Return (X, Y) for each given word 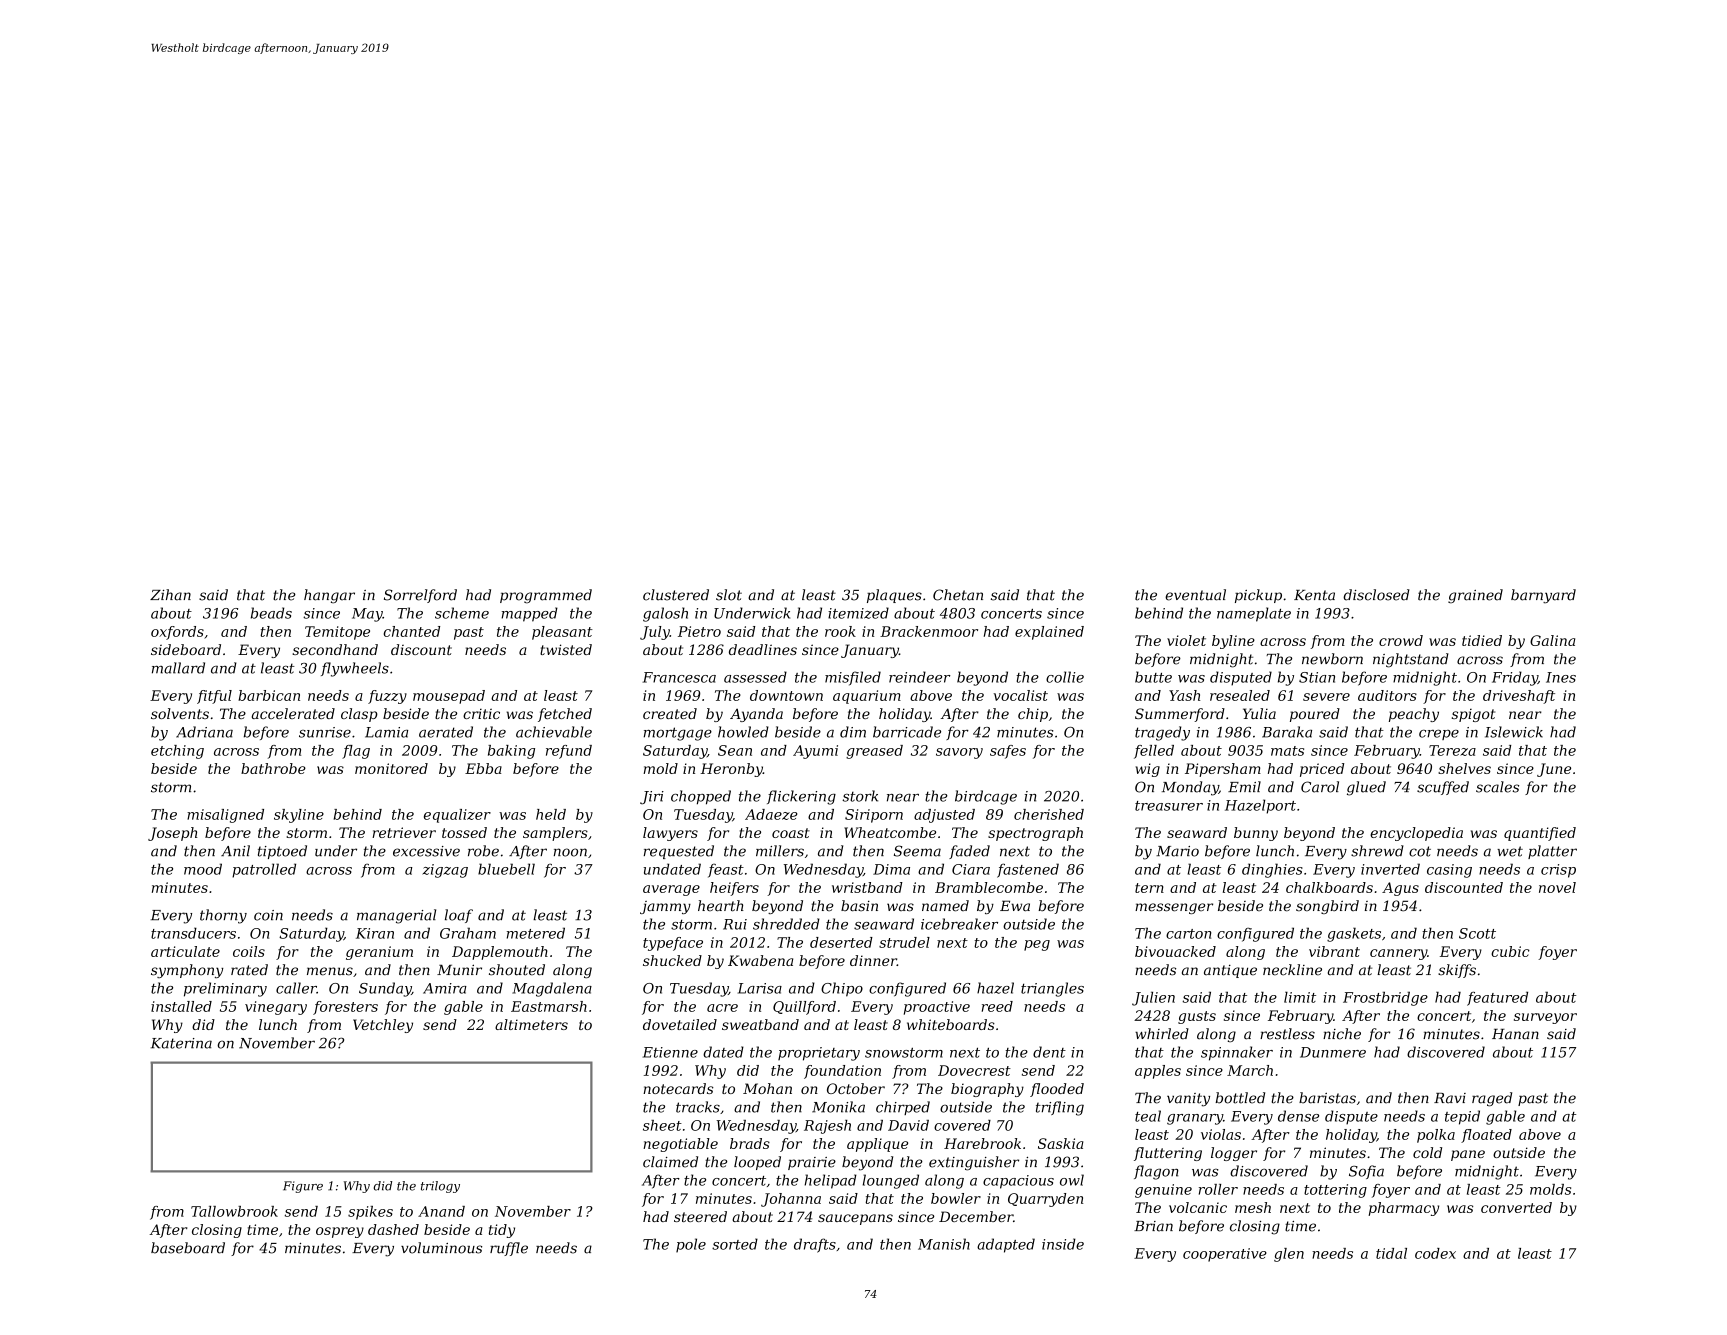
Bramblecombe (989, 887)
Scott (1477, 933)
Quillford (804, 1008)
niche (1342, 1034)
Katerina (181, 1043)
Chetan (958, 595)
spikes (370, 1213)
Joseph (173, 834)
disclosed (1376, 595)
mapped (529, 614)
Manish (944, 1244)
